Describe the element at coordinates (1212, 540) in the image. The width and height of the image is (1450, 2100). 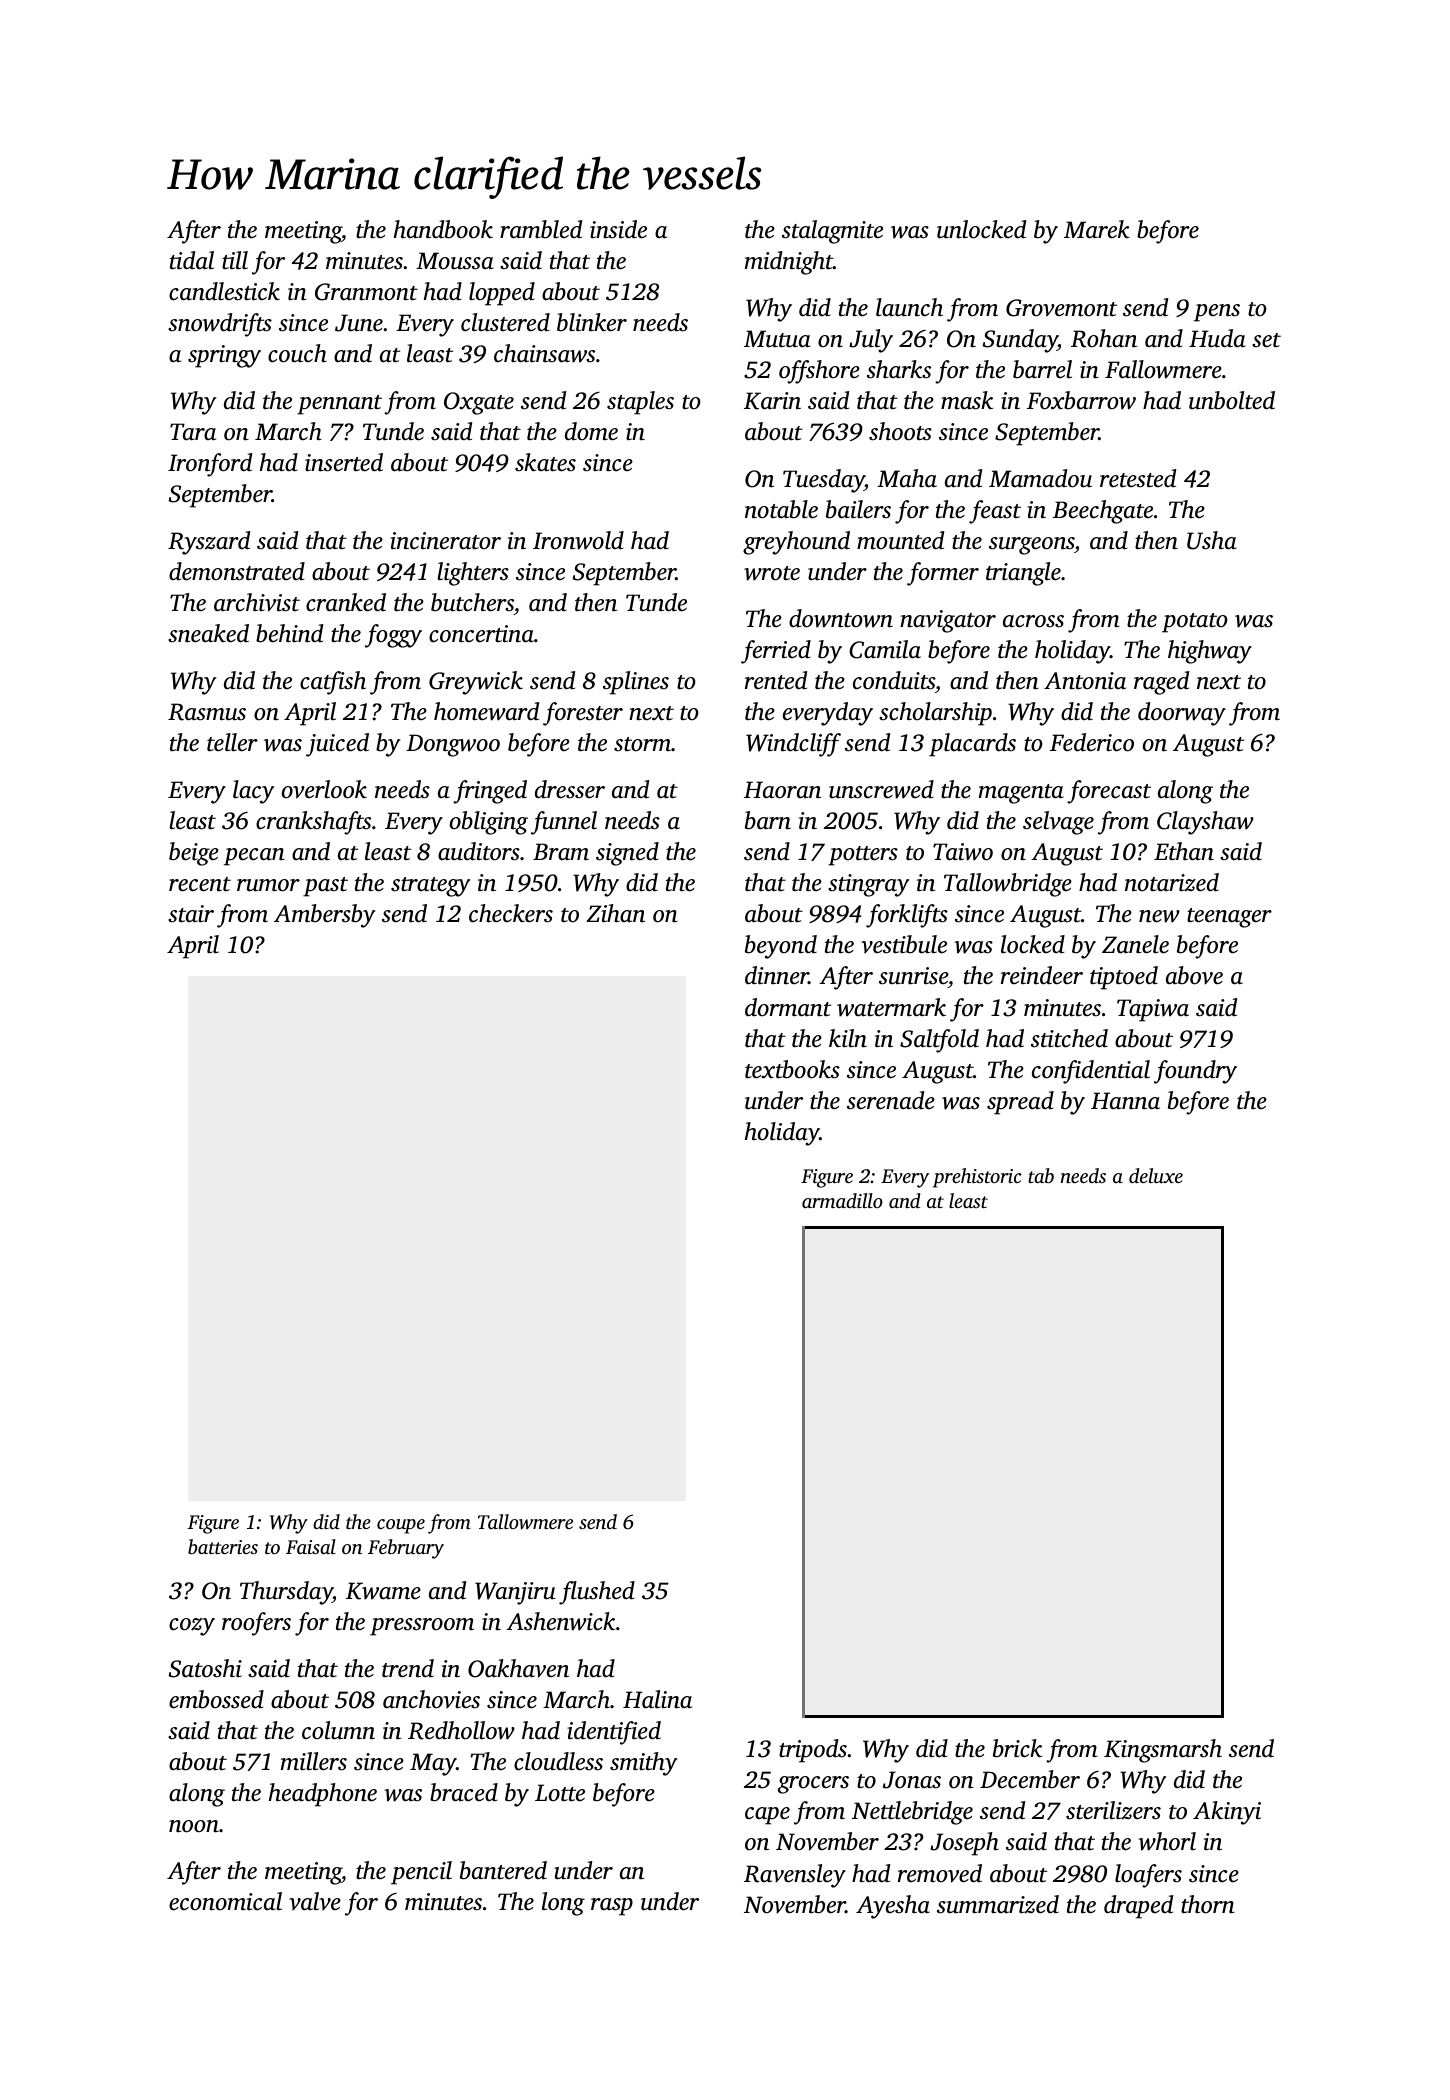
I see `Usha` at that location.
